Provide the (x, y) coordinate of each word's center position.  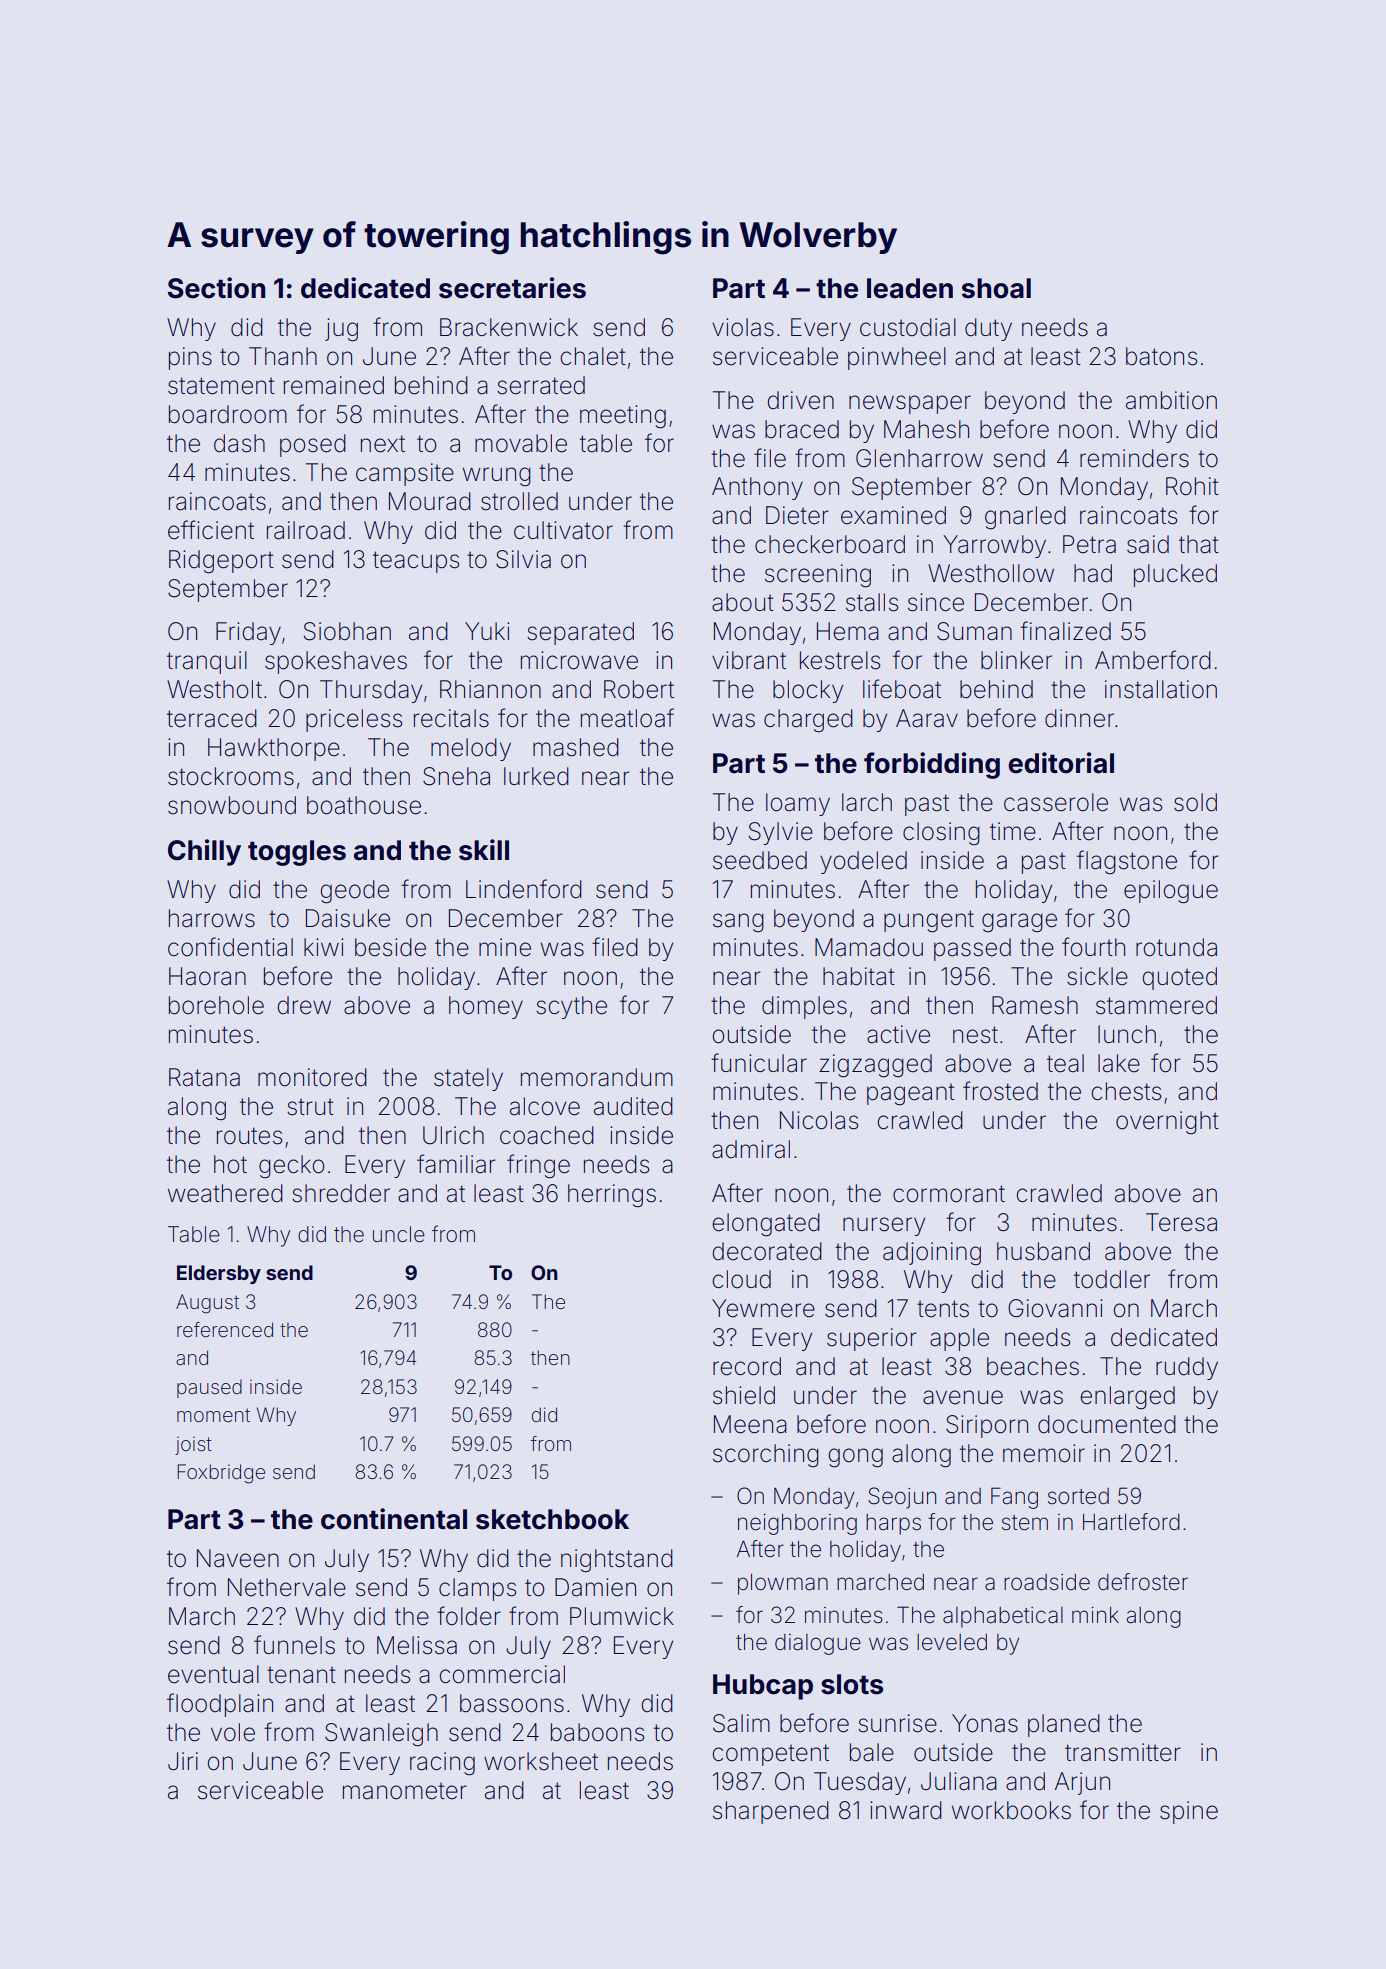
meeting (623, 417)
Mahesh (926, 429)
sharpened (771, 1812)
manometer (405, 1791)
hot (230, 1164)
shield (744, 1395)
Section (216, 288)
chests (1126, 1091)
